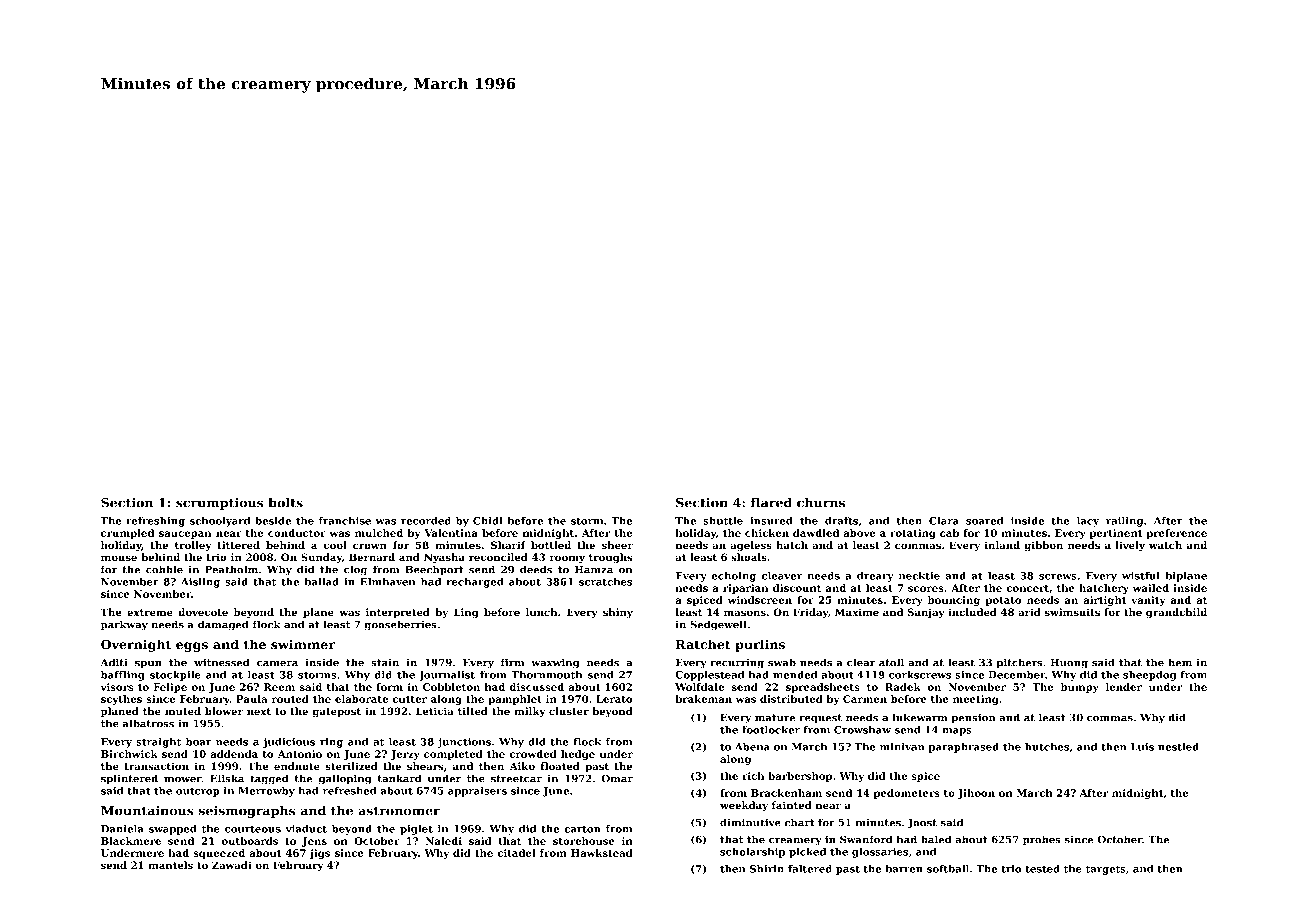 Image resolution: width=1308 pixels, height=924 pixels. Describe the element at coordinates (984, 521) in the document. I see `soared` at that location.
